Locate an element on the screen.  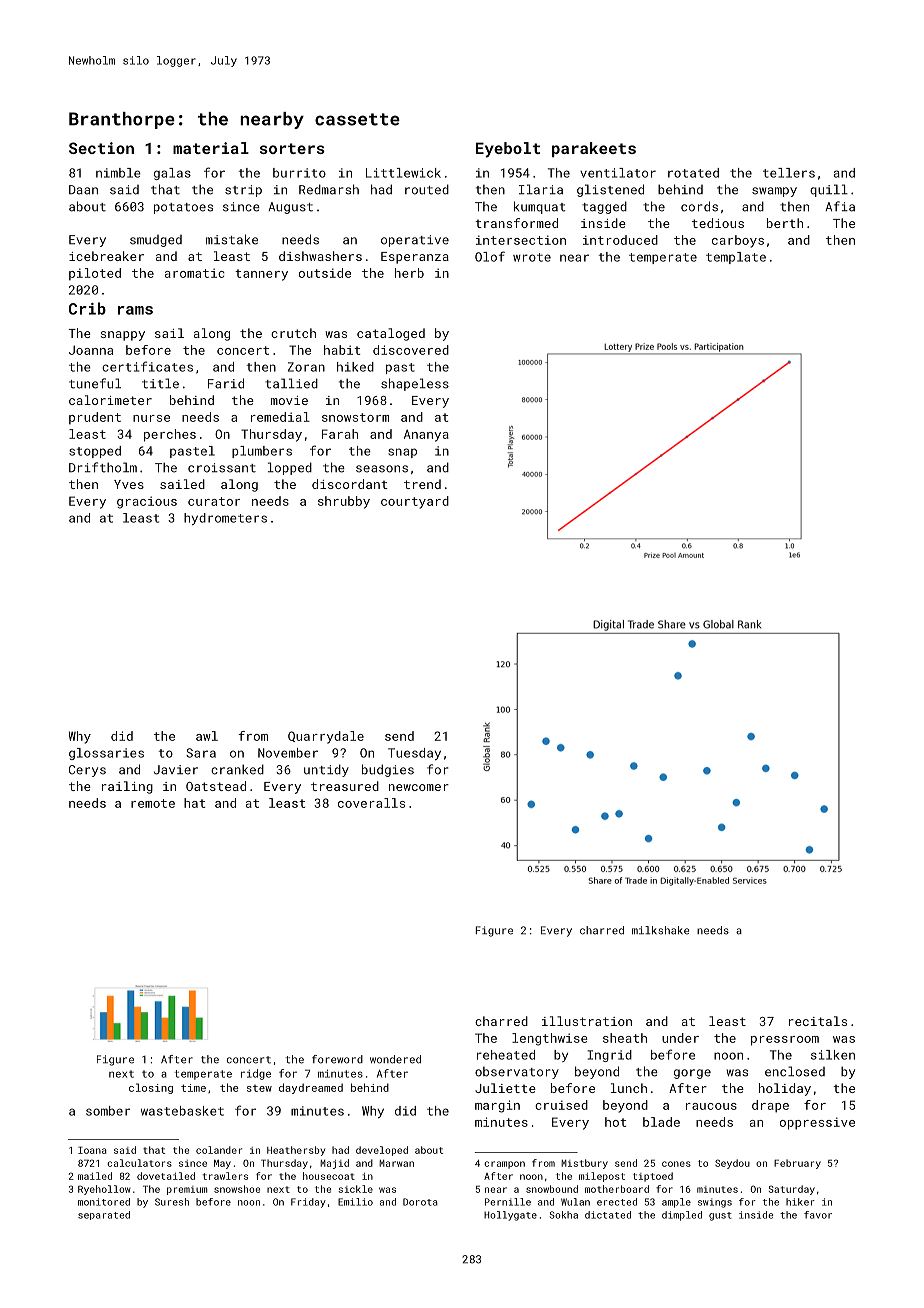
Ananya is located at coordinates (426, 435).
